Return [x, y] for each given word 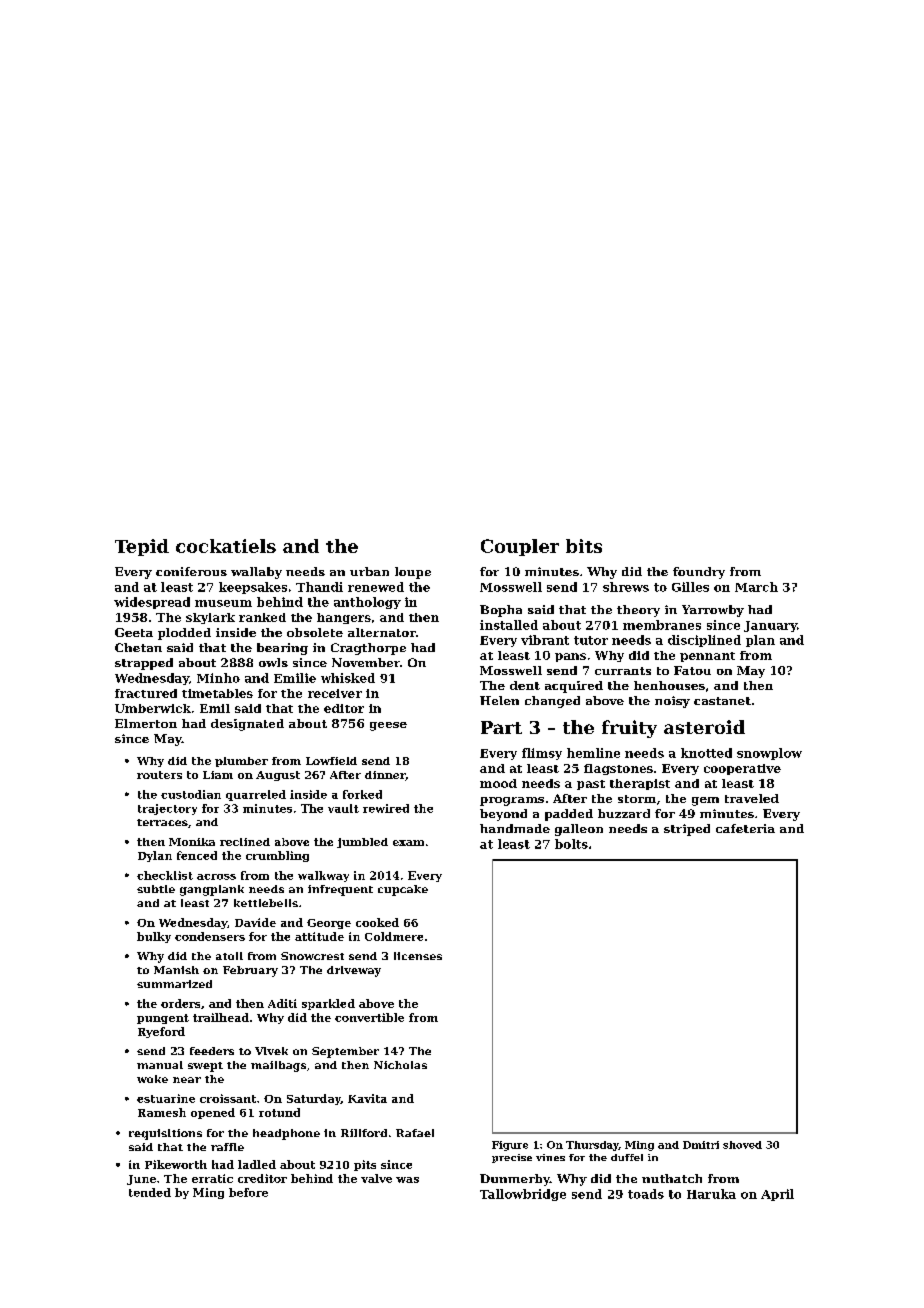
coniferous [191, 571]
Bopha [501, 611]
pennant [707, 657]
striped [687, 830]
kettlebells [266, 903]
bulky [154, 937]
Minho [218, 678]
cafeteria [745, 828]
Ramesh [162, 1112]
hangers [344, 618]
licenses [418, 956]
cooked [377, 922]
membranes [662, 625]
